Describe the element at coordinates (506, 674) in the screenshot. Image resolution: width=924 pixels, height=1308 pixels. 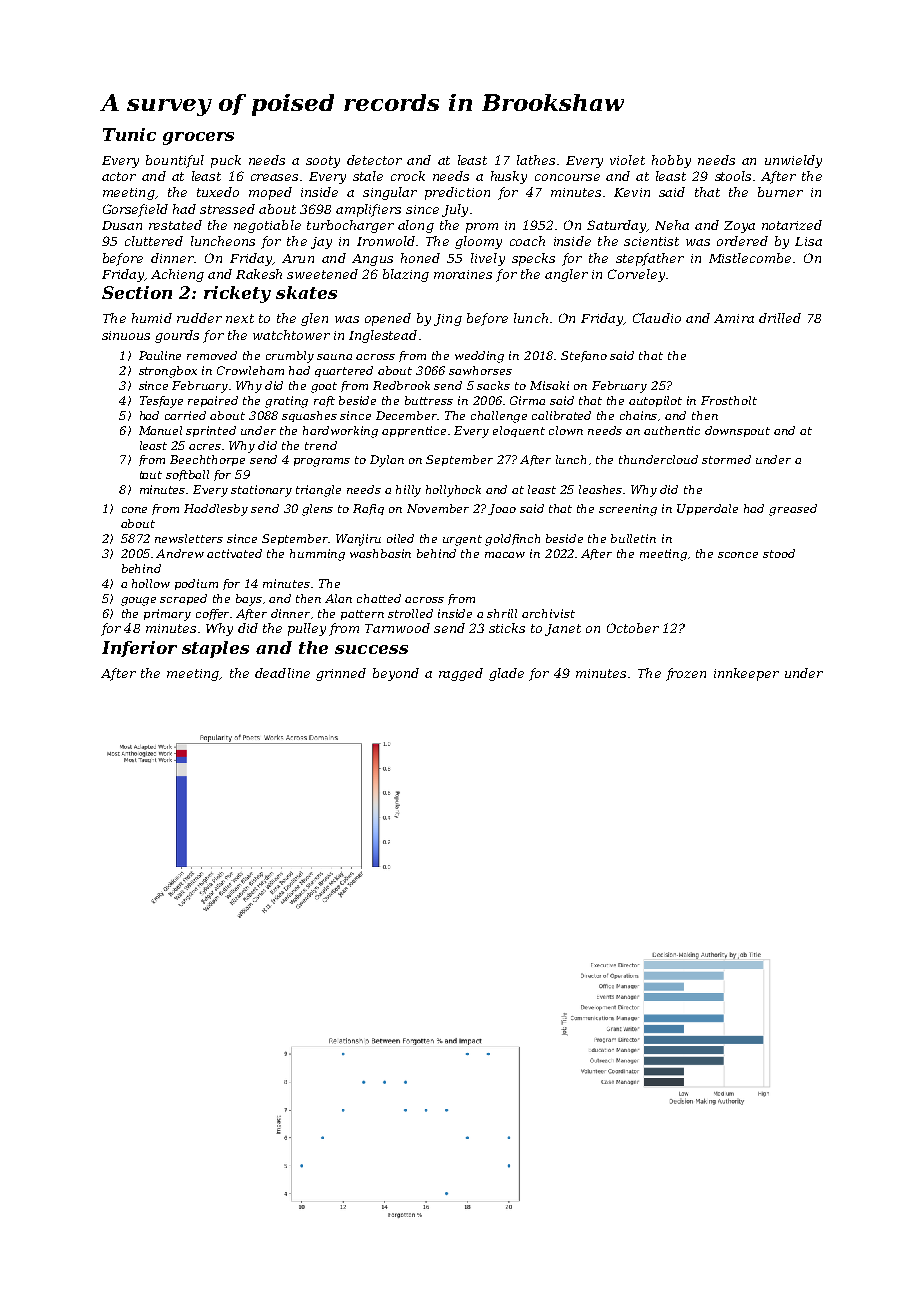
I see `glade` at that location.
